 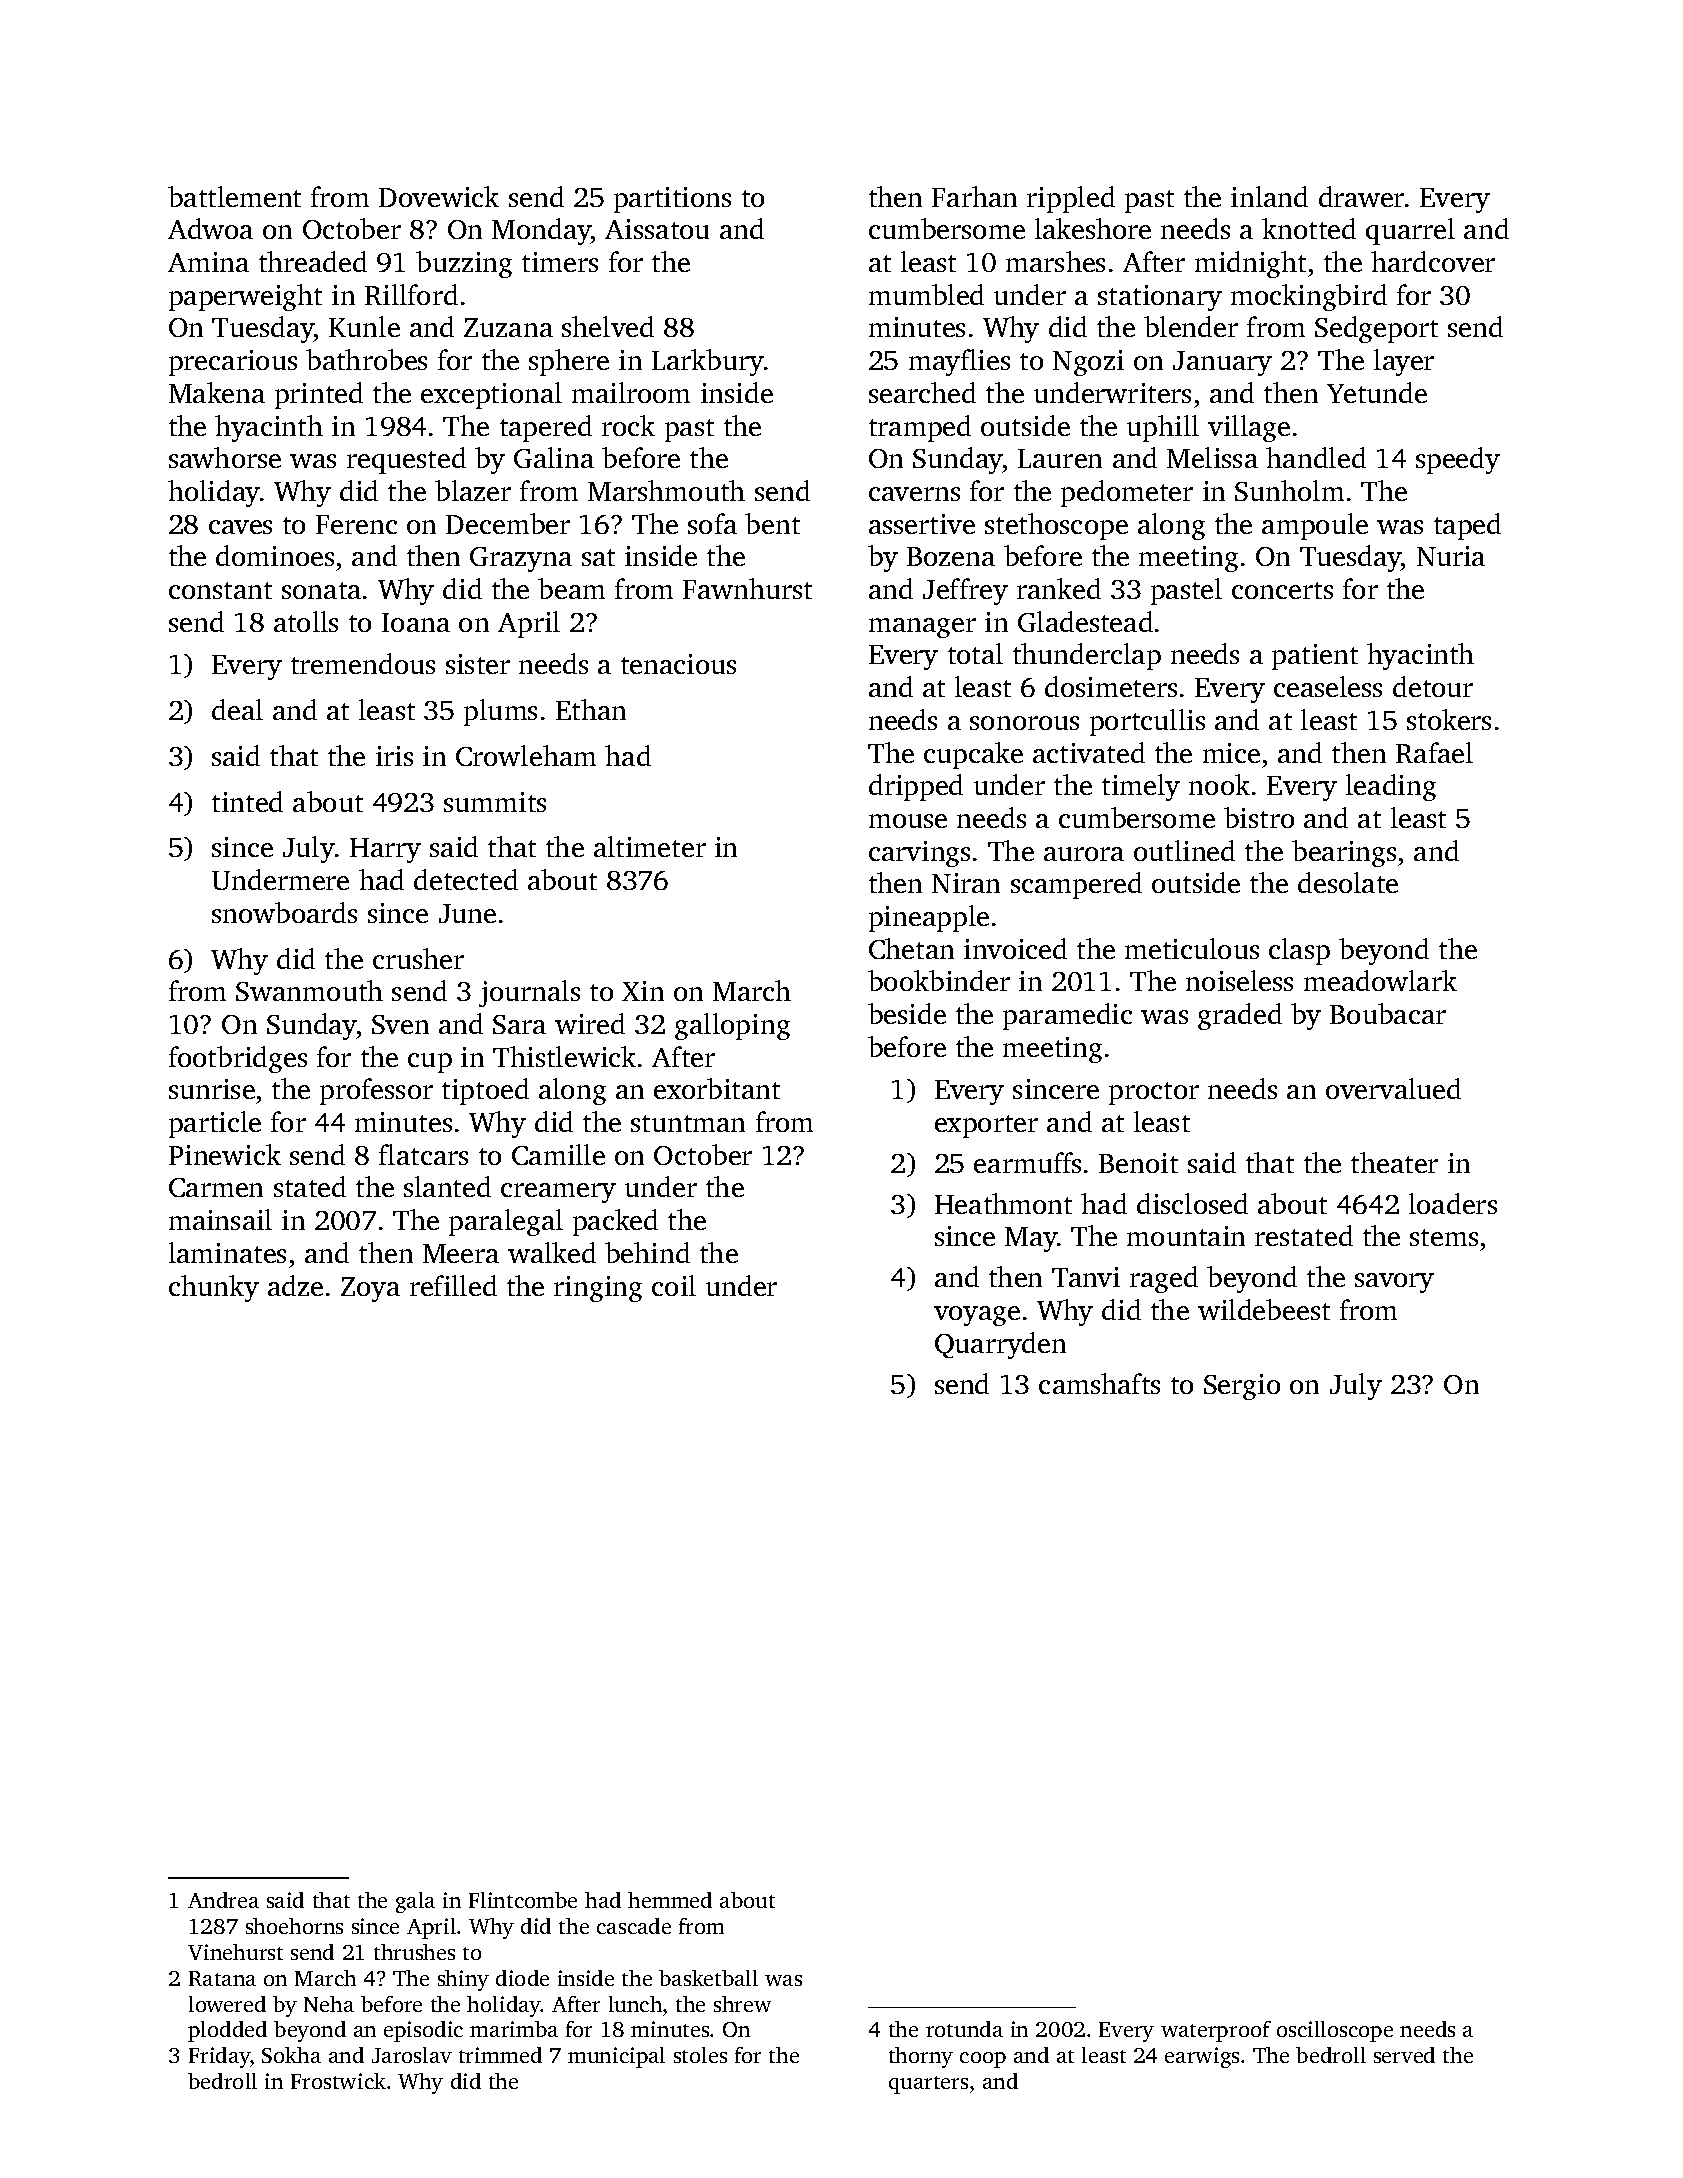 What do you see at coordinates (966, 883) in the page?
I see `Niran` at bounding box center [966, 883].
